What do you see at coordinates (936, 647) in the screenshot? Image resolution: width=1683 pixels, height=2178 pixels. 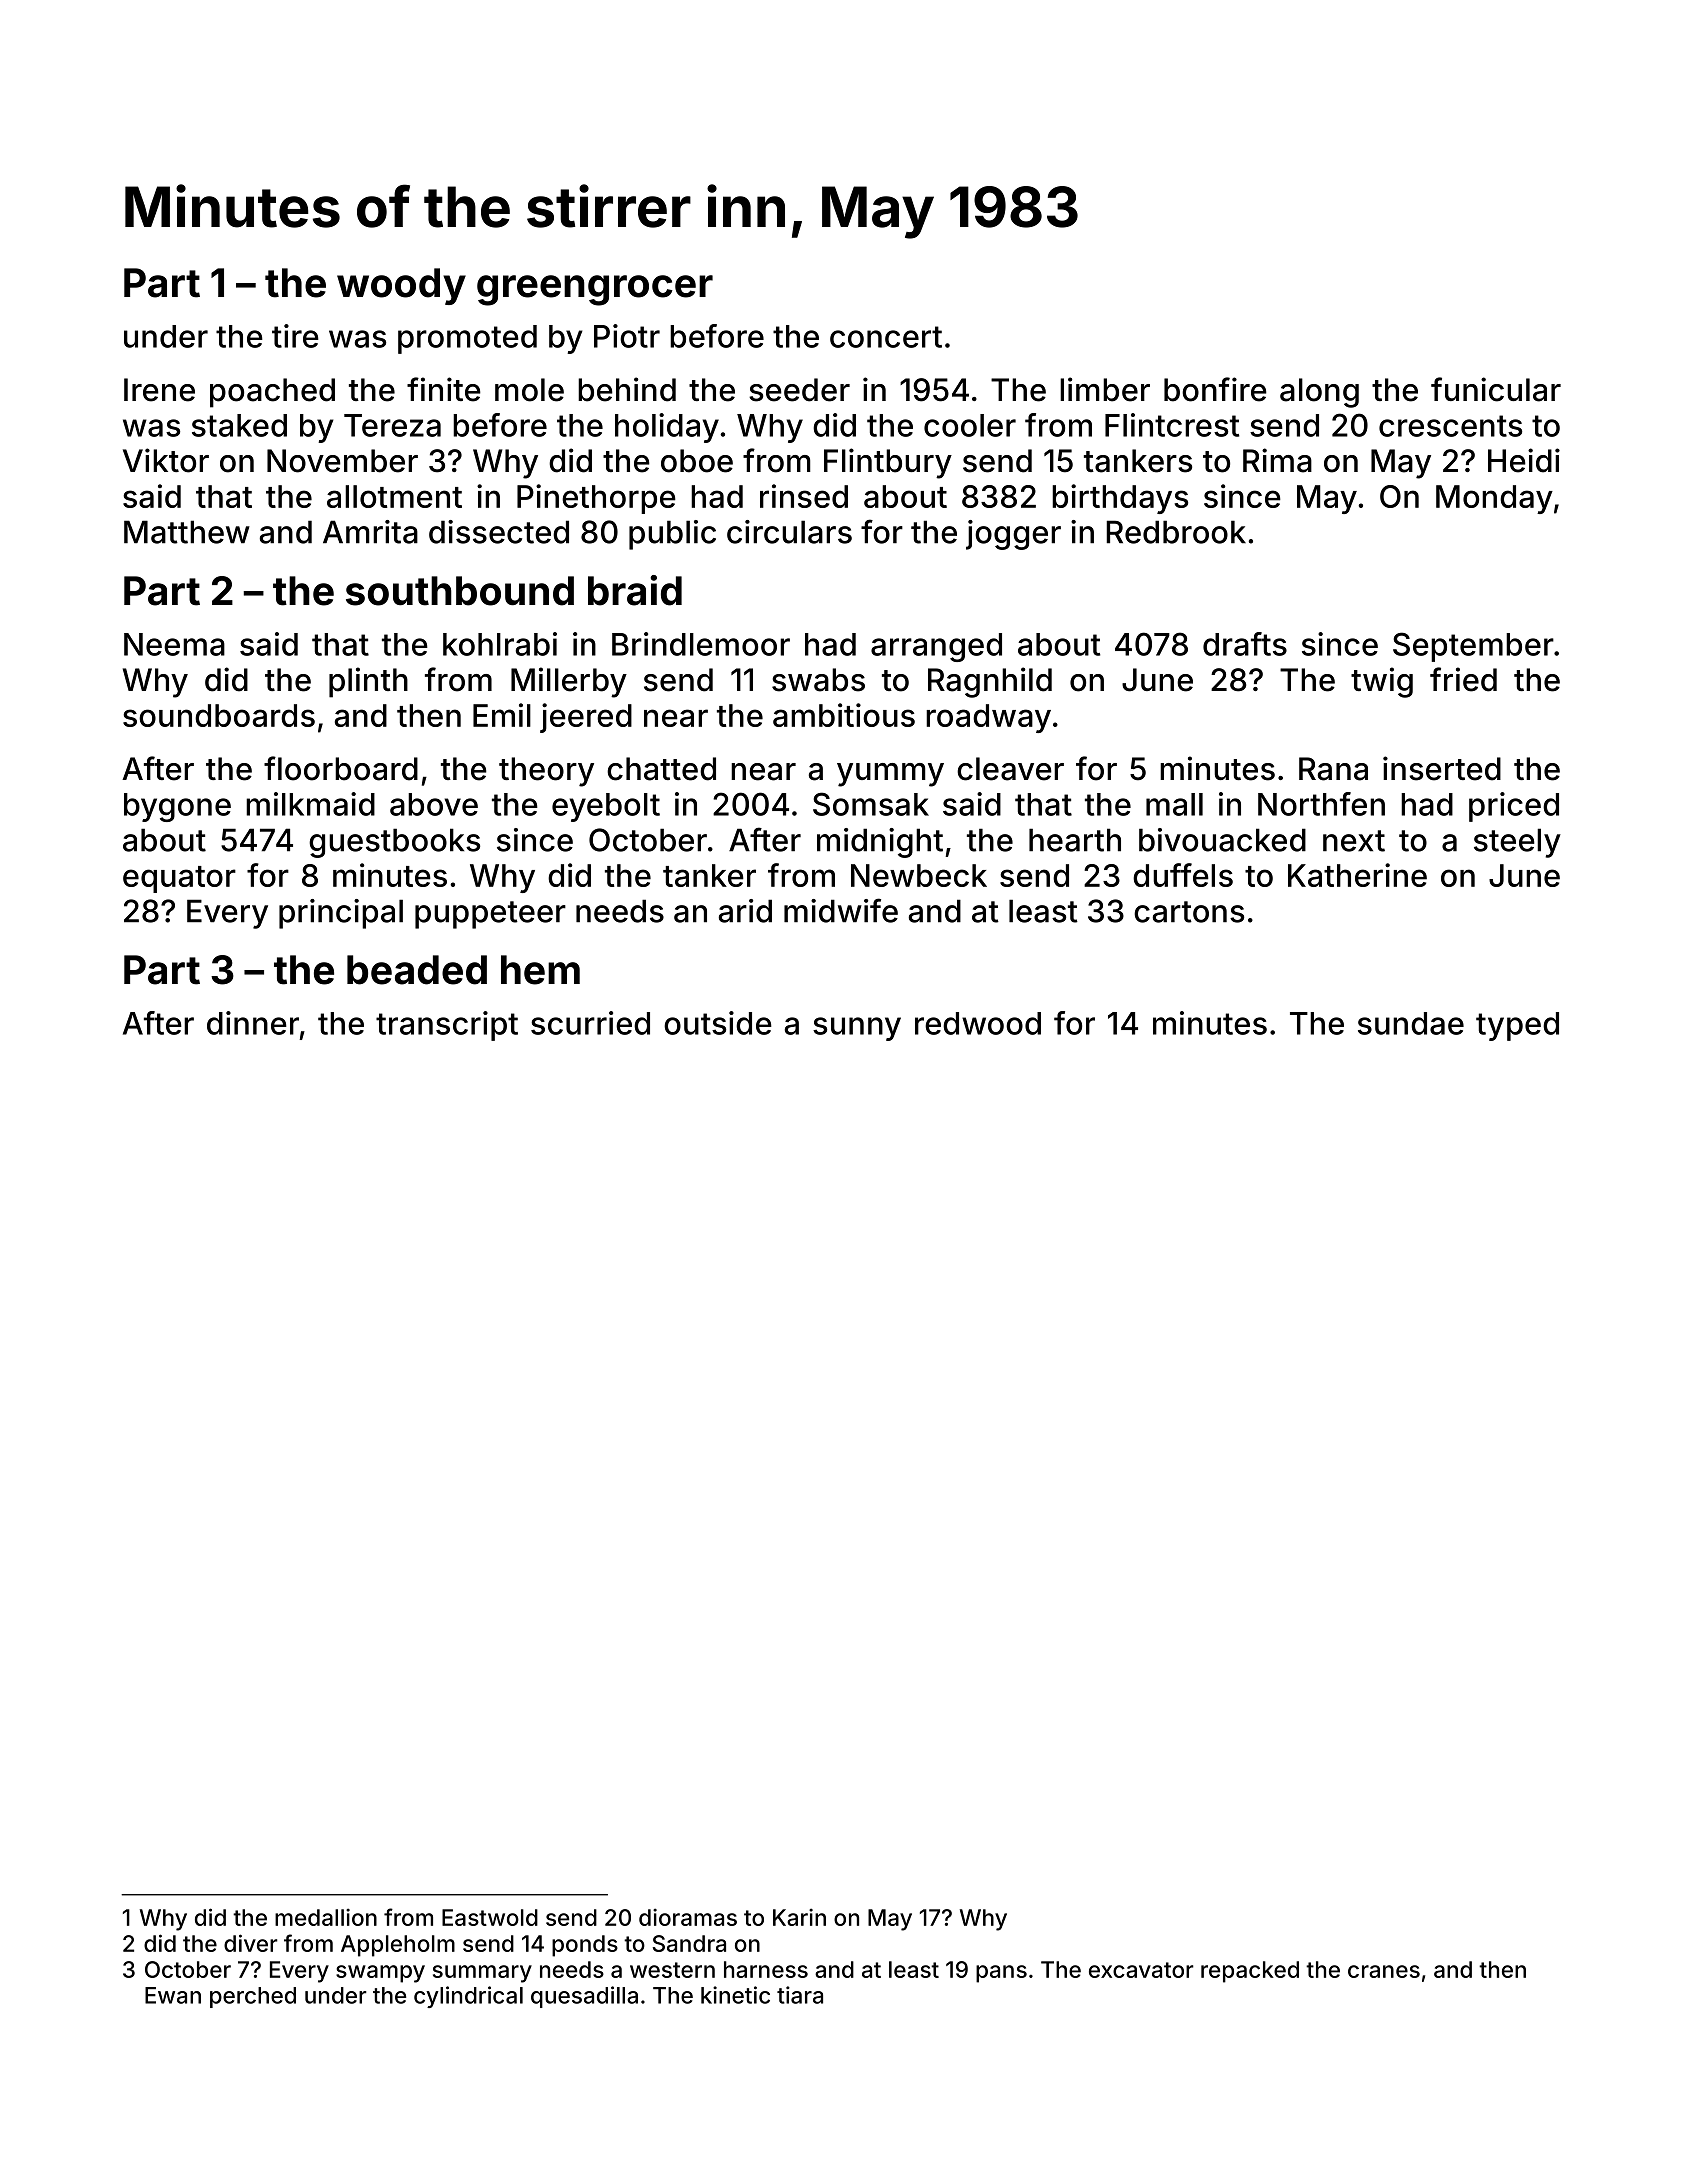 I see `arranged` at bounding box center [936, 647].
